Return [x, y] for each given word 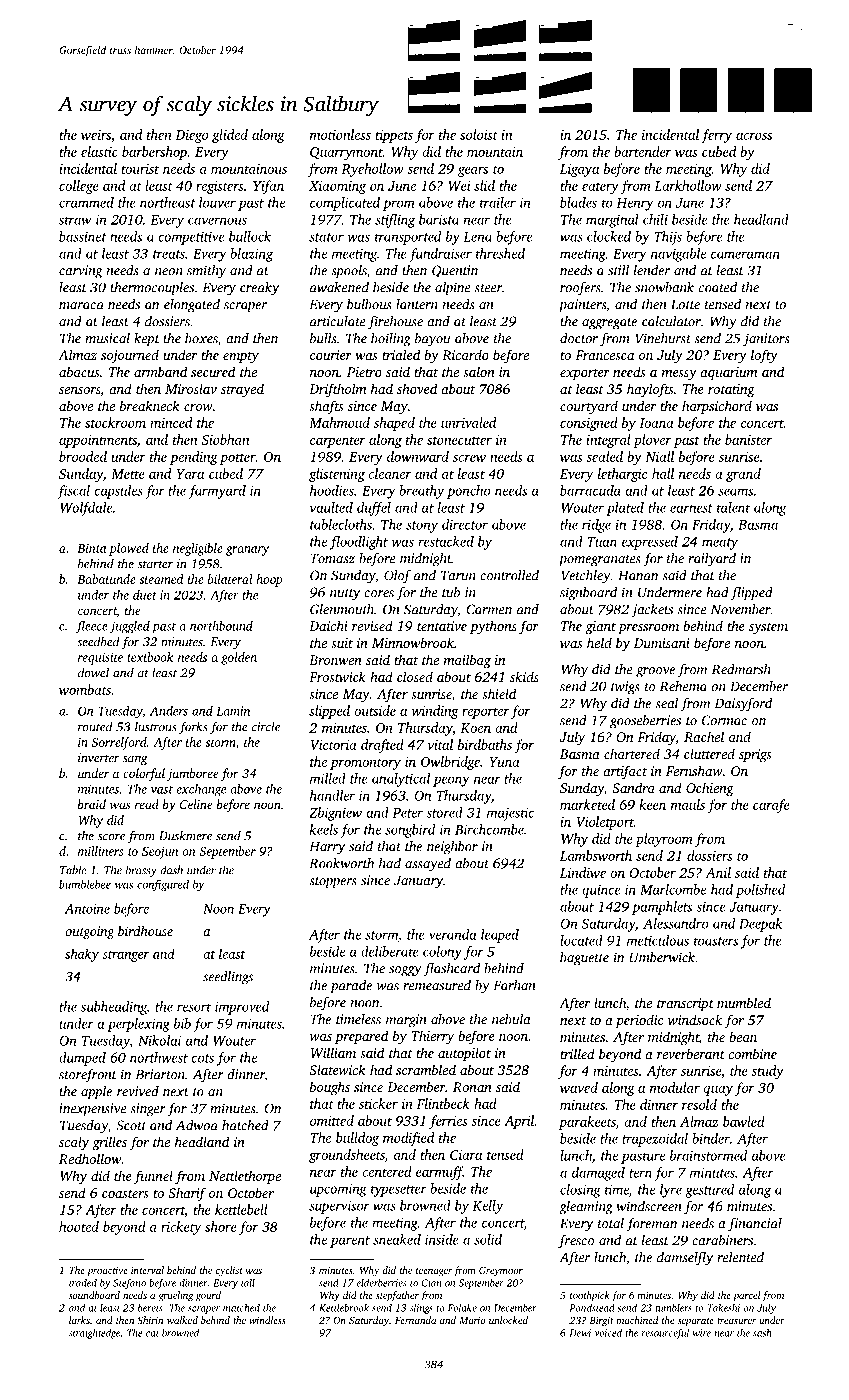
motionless [340, 134]
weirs [96, 135]
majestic [510, 814]
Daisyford [743, 705]
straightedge [94, 1334]
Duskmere [185, 835]
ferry [716, 136]
